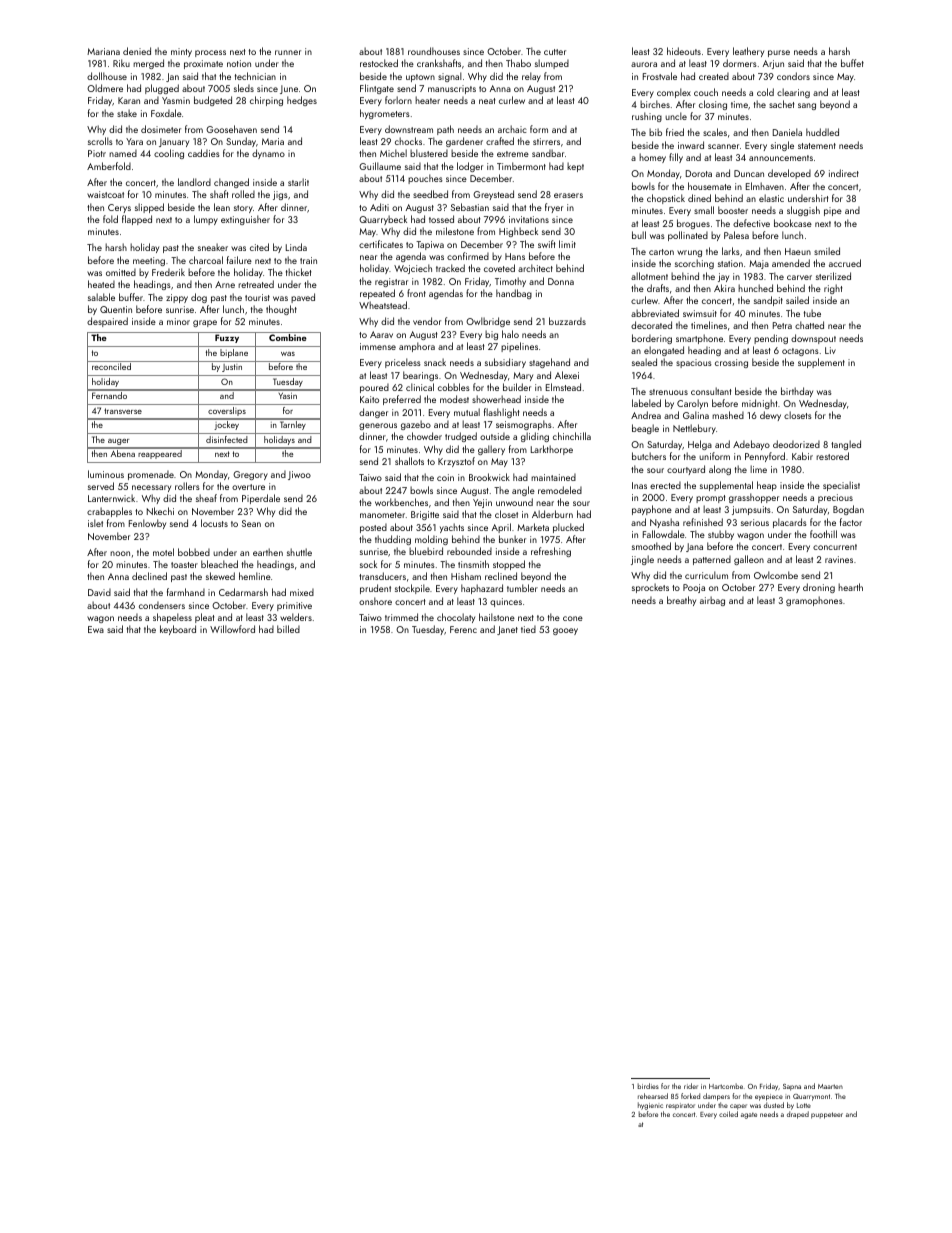  Describe the element at coordinates (648, 1086) in the screenshot. I see `birdies` at that location.
